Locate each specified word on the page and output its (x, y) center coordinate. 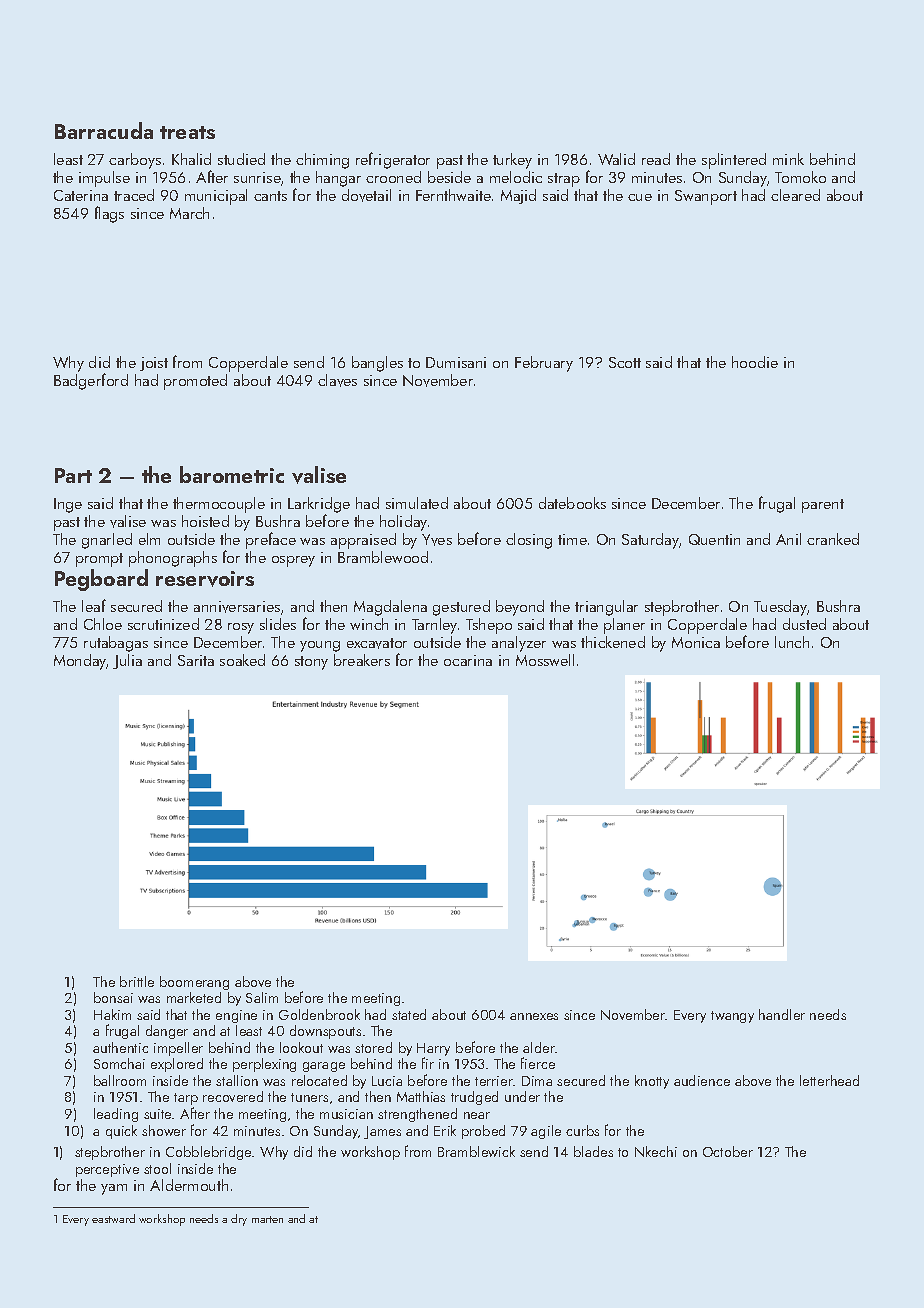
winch (369, 624)
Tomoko (800, 177)
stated (409, 1014)
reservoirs (205, 579)
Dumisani (456, 362)
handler (782, 1014)
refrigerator (393, 160)
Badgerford (91, 381)
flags (109, 214)
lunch (792, 642)
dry (239, 1220)
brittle (137, 981)
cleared (795, 195)
